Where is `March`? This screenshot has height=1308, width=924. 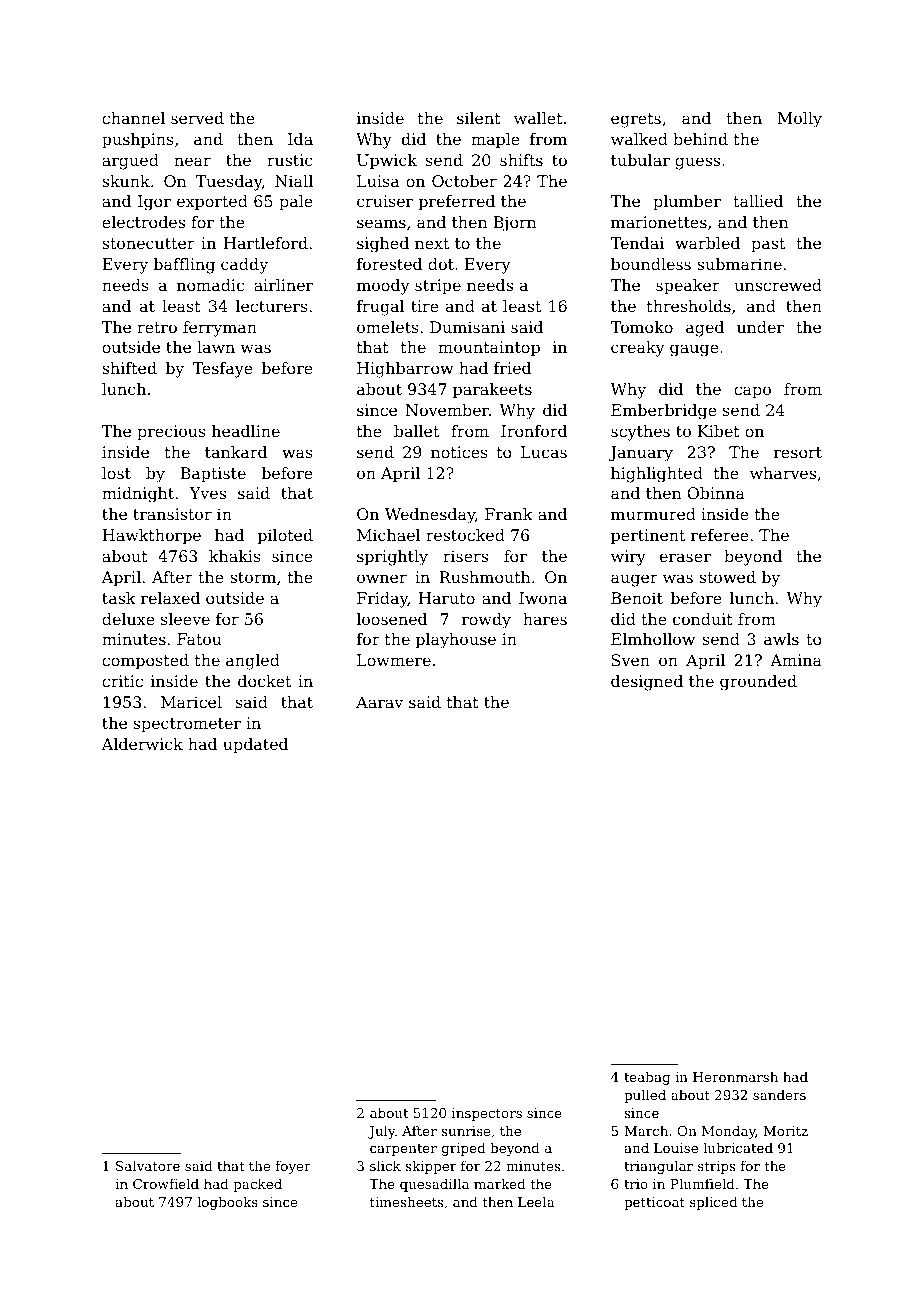
March is located at coordinates (646, 1130).
